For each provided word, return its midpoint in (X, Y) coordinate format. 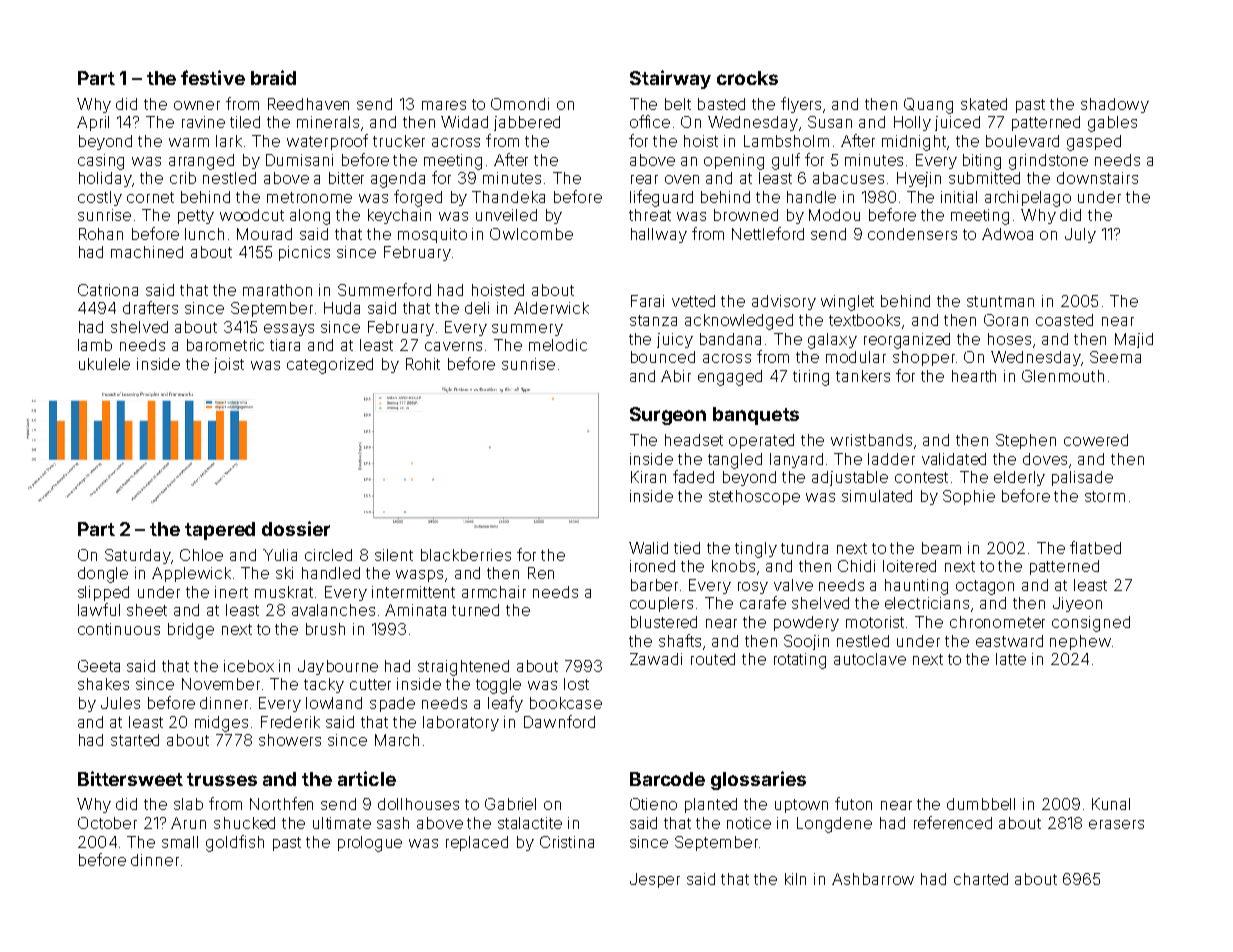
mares (444, 105)
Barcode (667, 779)
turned (475, 610)
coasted (1064, 320)
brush (325, 629)
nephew (1080, 642)
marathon (277, 290)
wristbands (871, 440)
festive (213, 77)
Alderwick (551, 308)
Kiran (648, 477)
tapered (220, 531)
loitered (909, 566)
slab (188, 804)
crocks (747, 78)
